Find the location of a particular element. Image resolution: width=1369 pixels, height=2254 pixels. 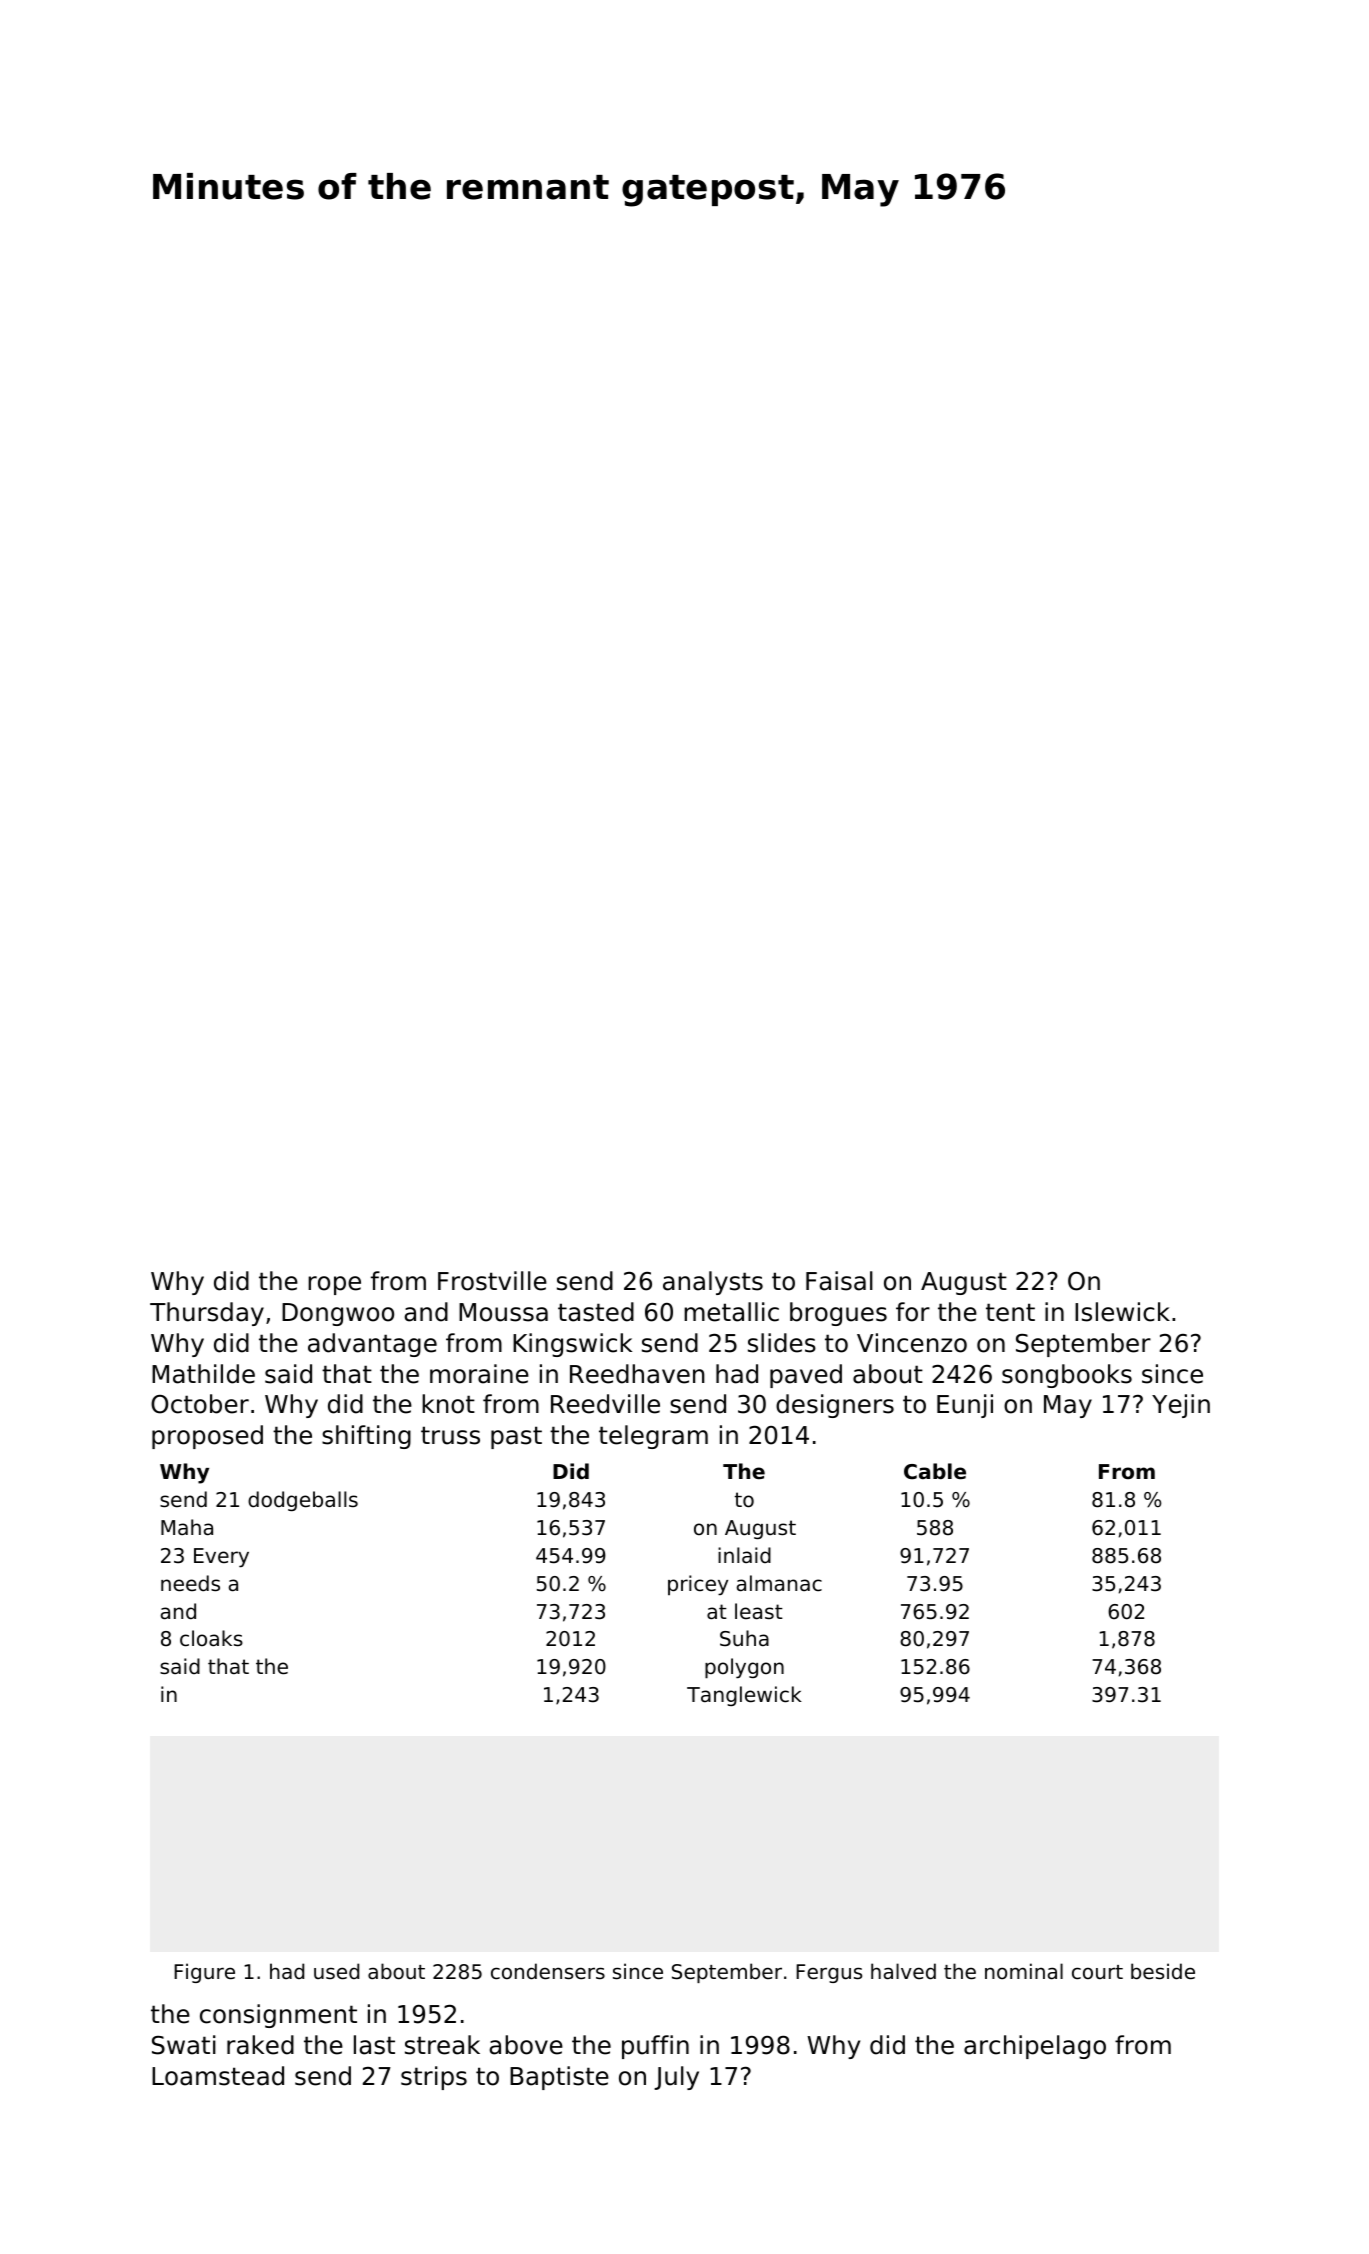

past is located at coordinates (516, 1437).
